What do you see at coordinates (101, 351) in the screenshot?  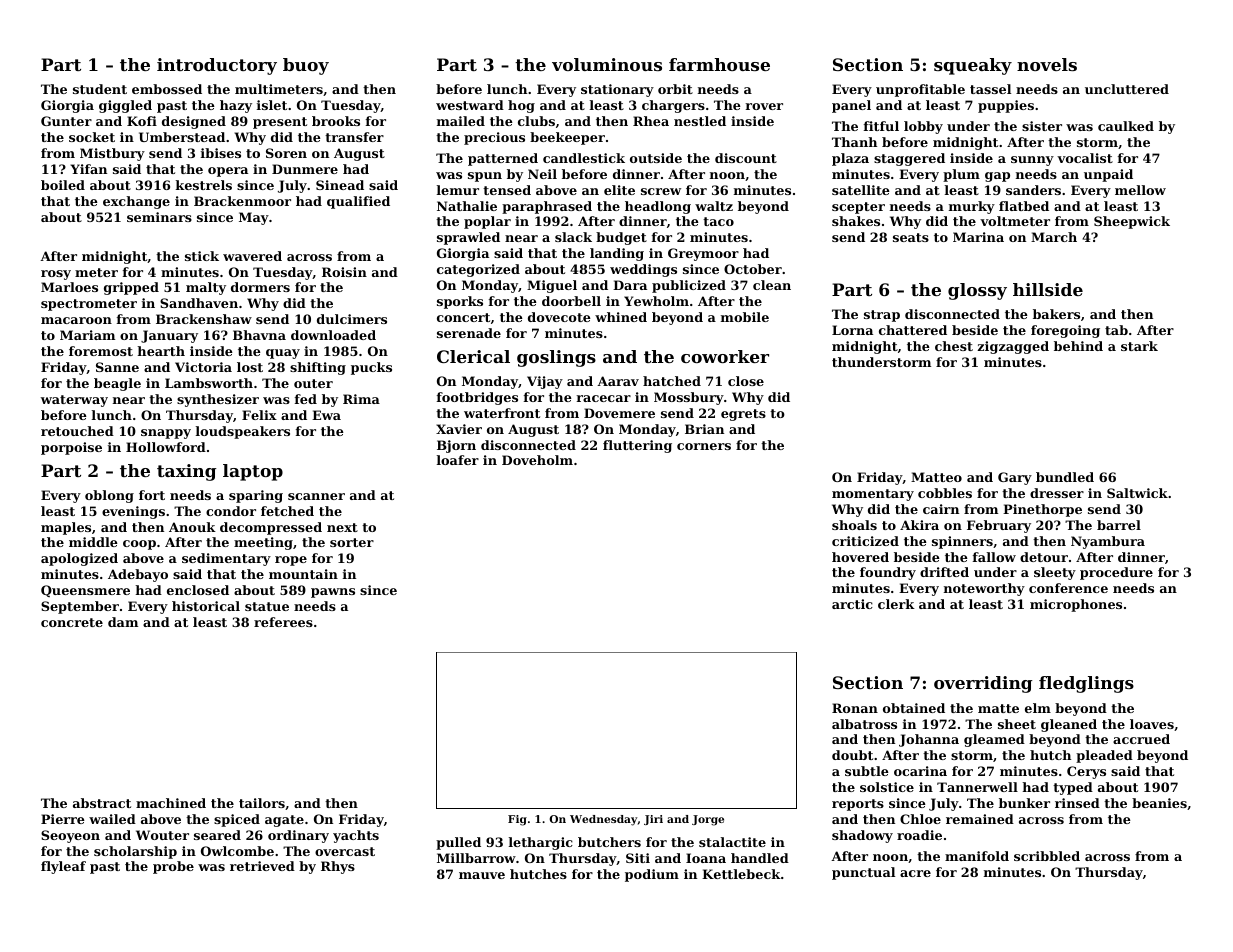 I see `foremost` at bounding box center [101, 351].
